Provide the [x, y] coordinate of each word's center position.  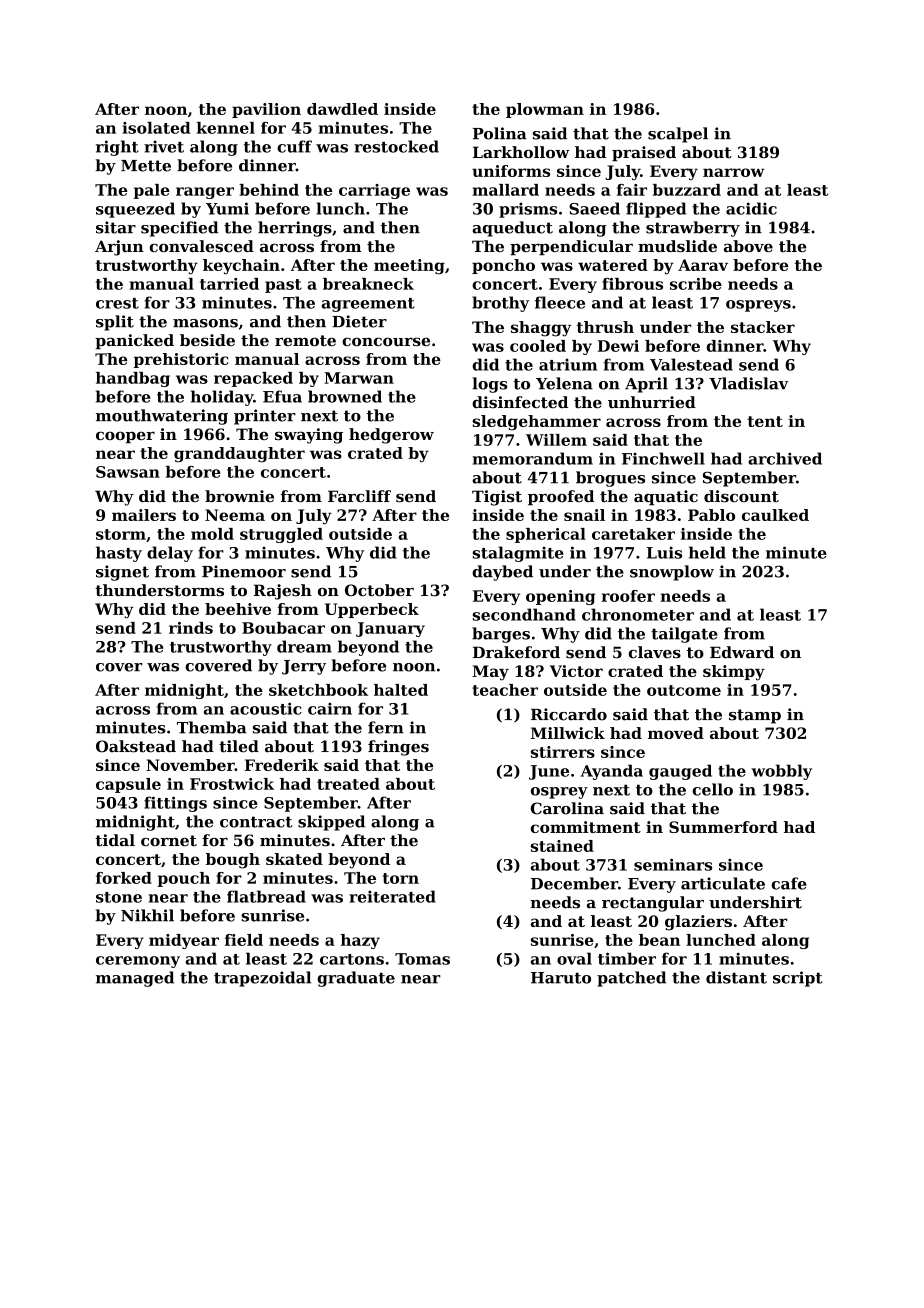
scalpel [678, 135]
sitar [116, 227]
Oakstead [136, 746]
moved [676, 733]
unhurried [652, 402]
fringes [398, 748]
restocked [396, 146]
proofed [561, 498]
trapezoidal [262, 979]
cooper [125, 437]
